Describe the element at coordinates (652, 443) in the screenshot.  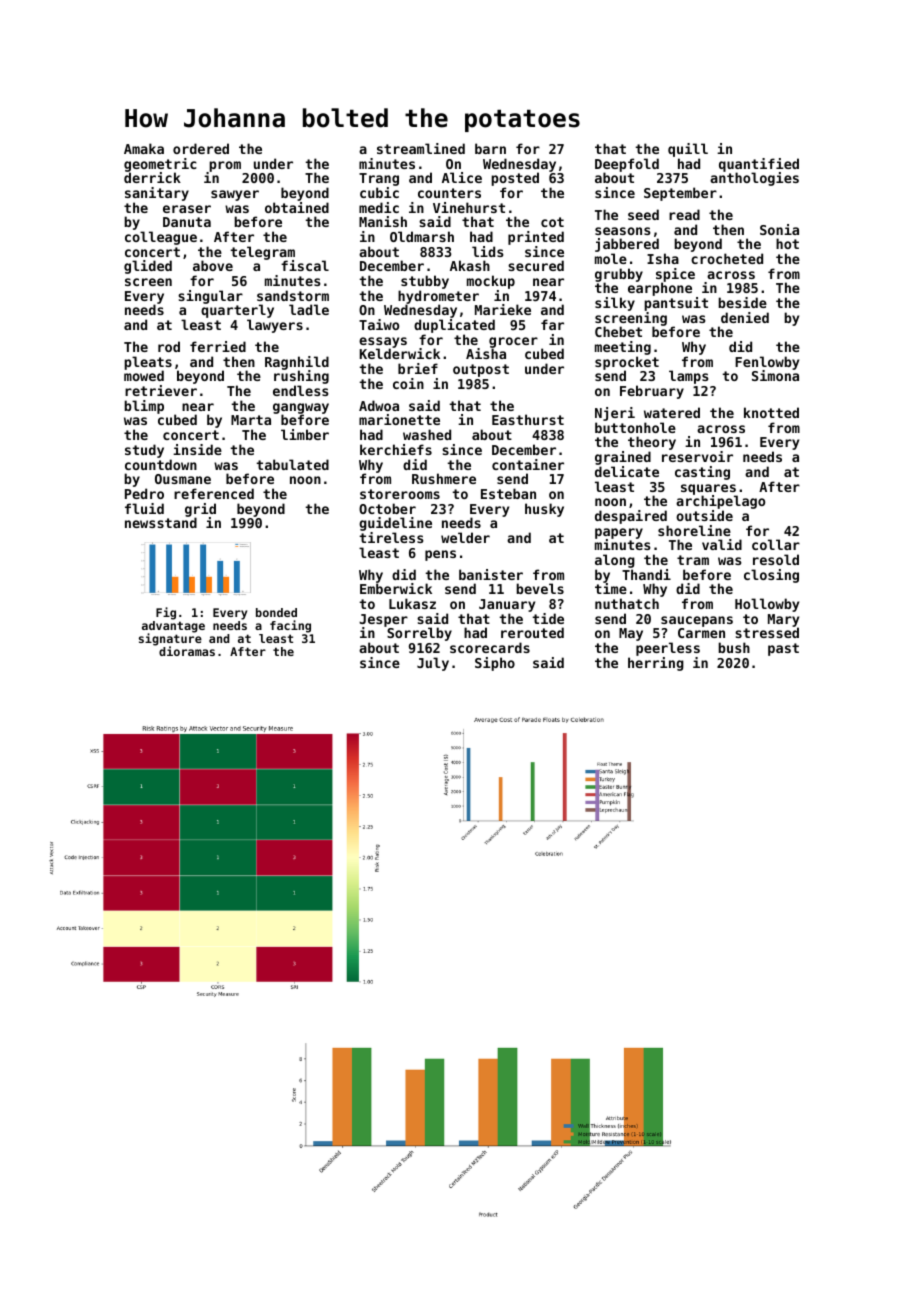
I see `theory` at that location.
